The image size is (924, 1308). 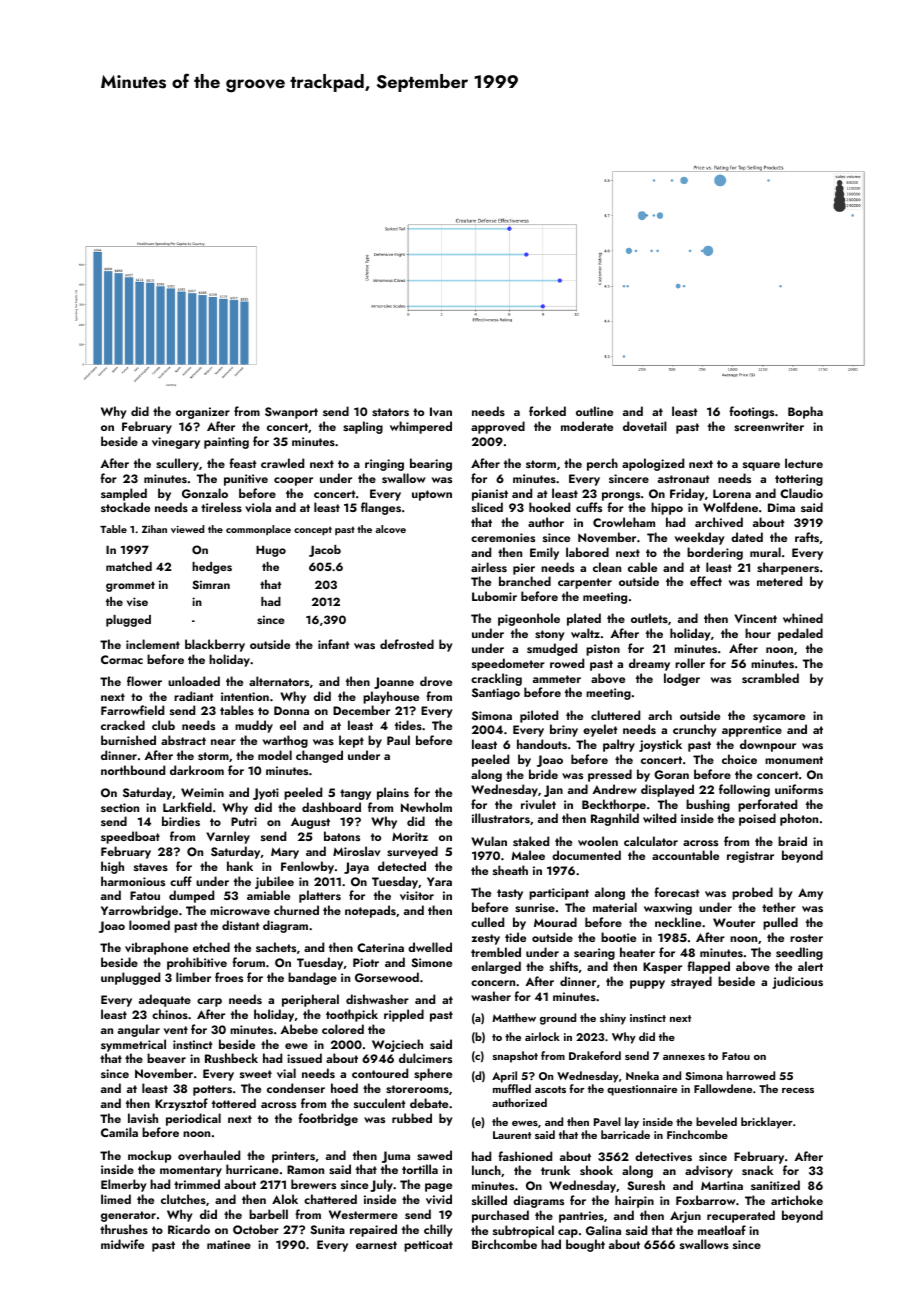 What do you see at coordinates (767, 1123) in the screenshot?
I see `bricklayer` at bounding box center [767, 1123].
